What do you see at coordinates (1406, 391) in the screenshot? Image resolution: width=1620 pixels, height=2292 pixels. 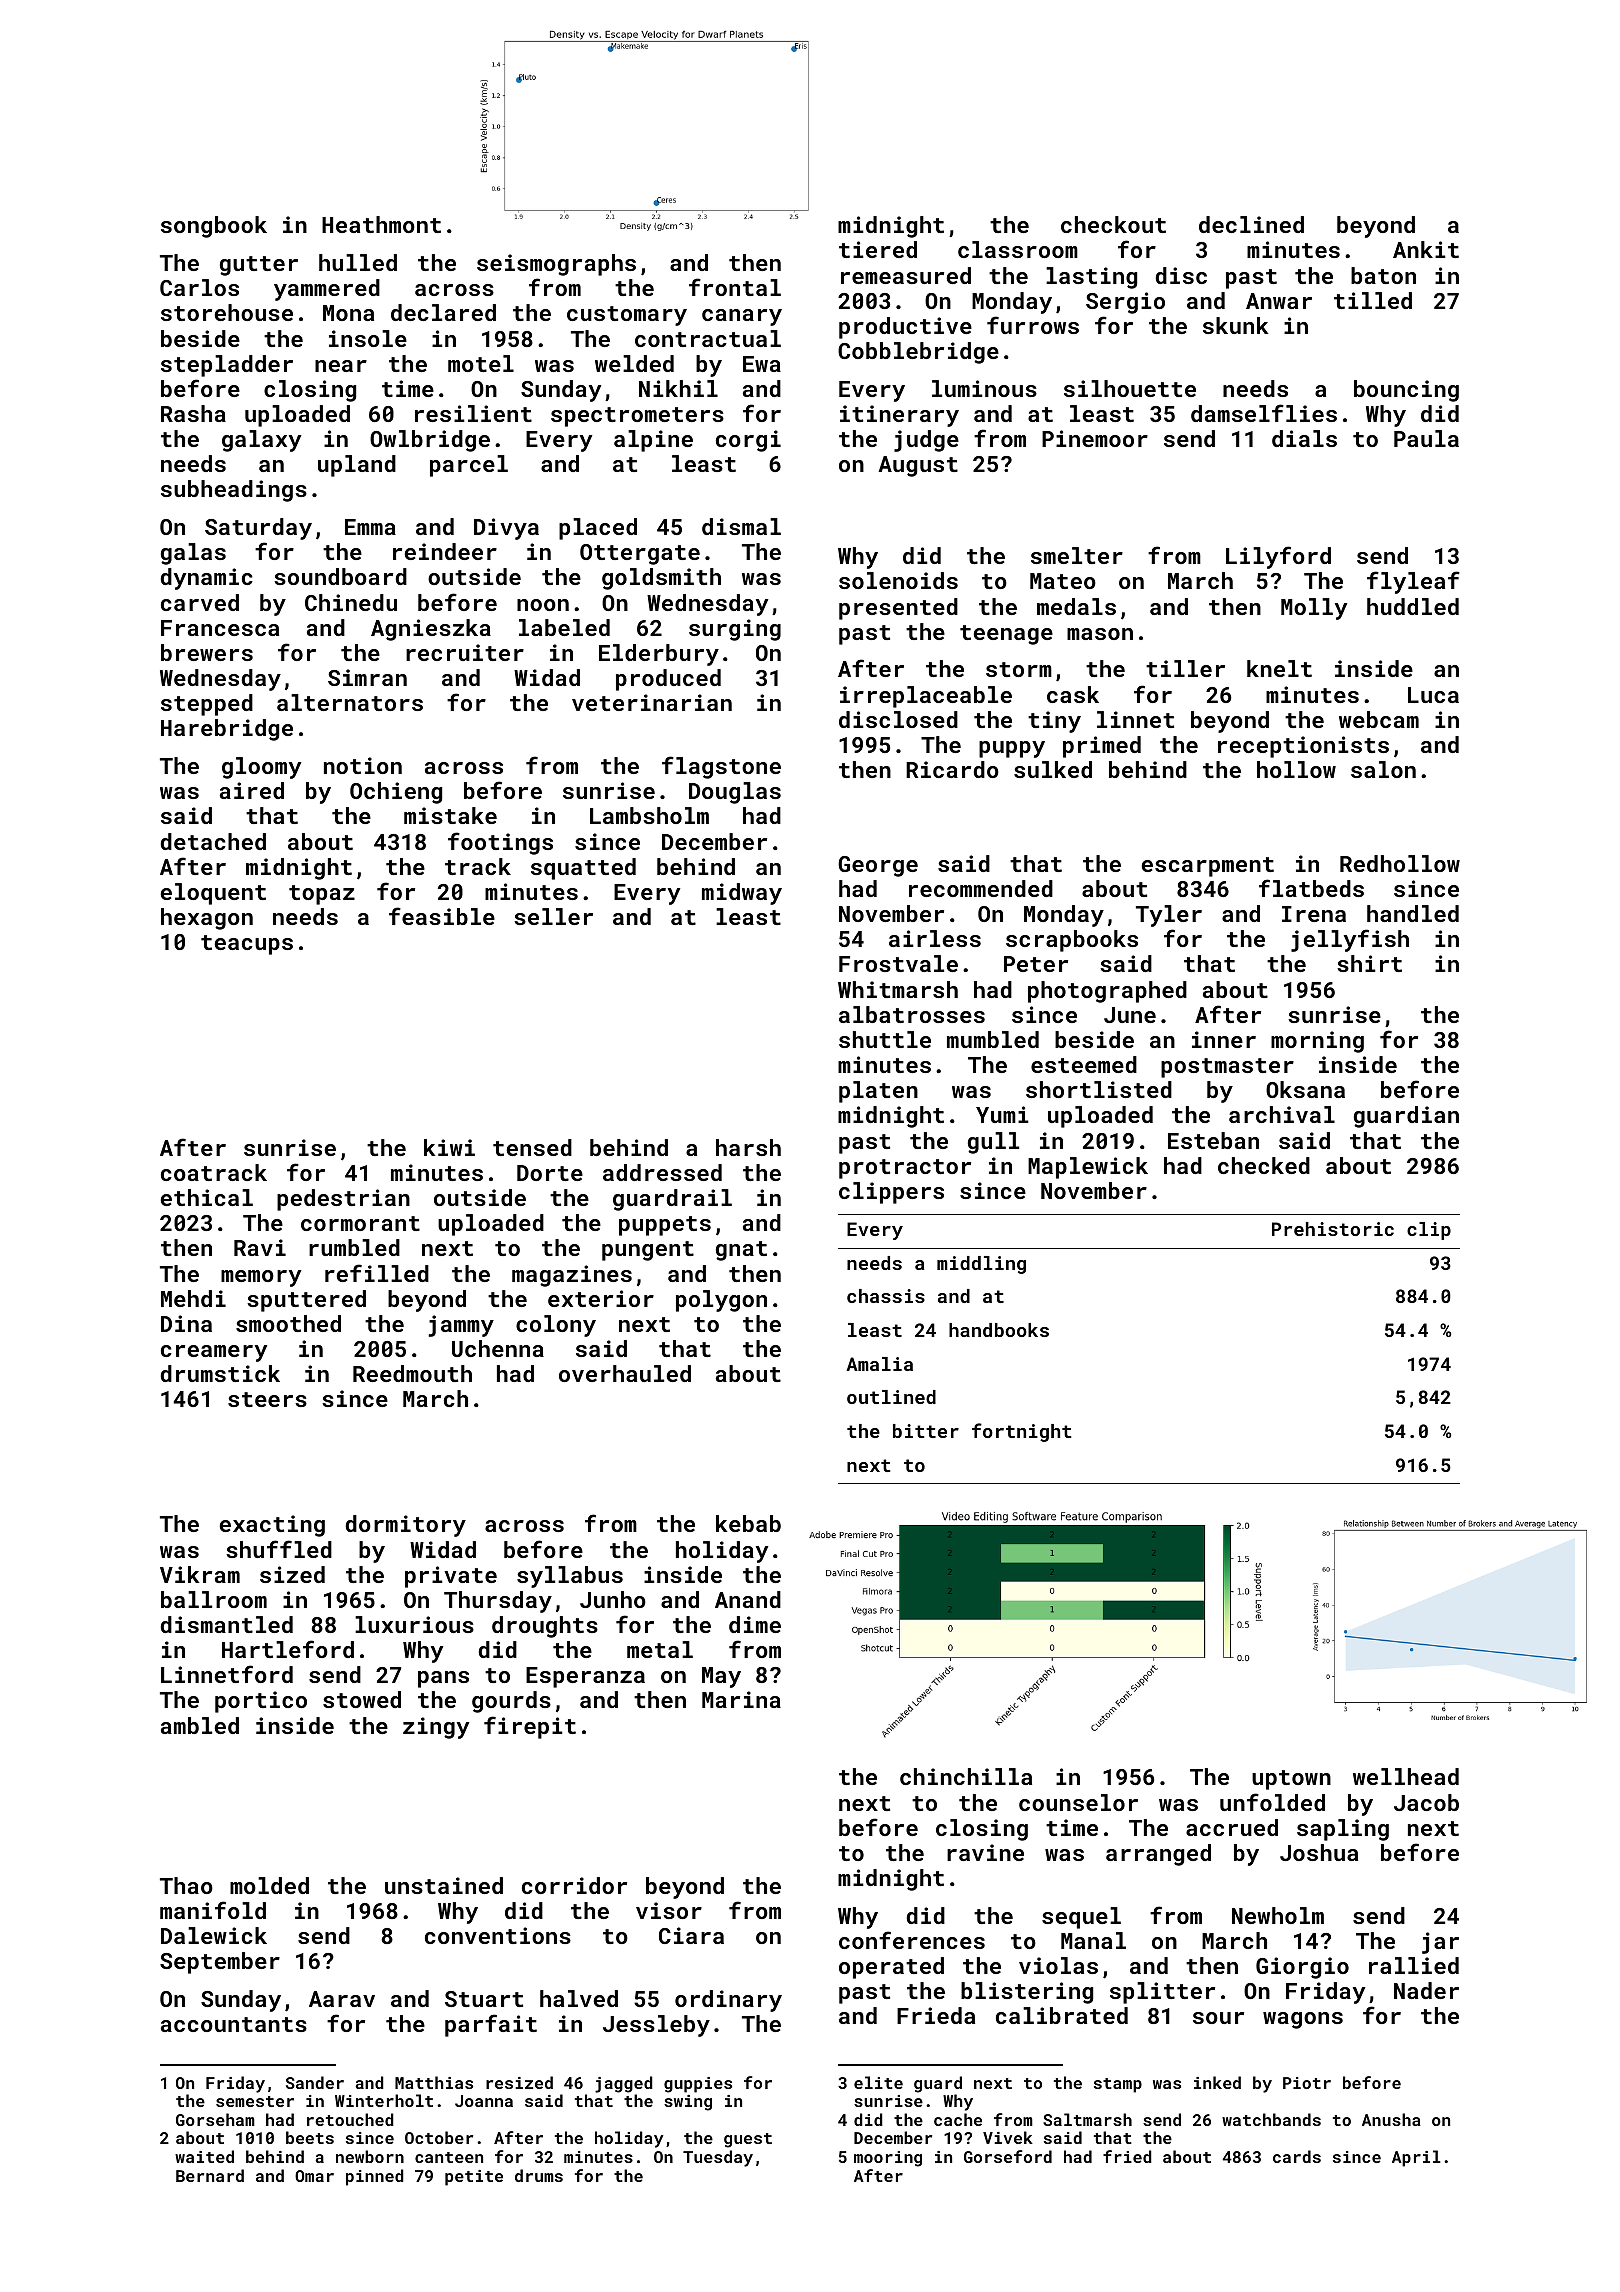 I see `bouncing` at bounding box center [1406, 391].
